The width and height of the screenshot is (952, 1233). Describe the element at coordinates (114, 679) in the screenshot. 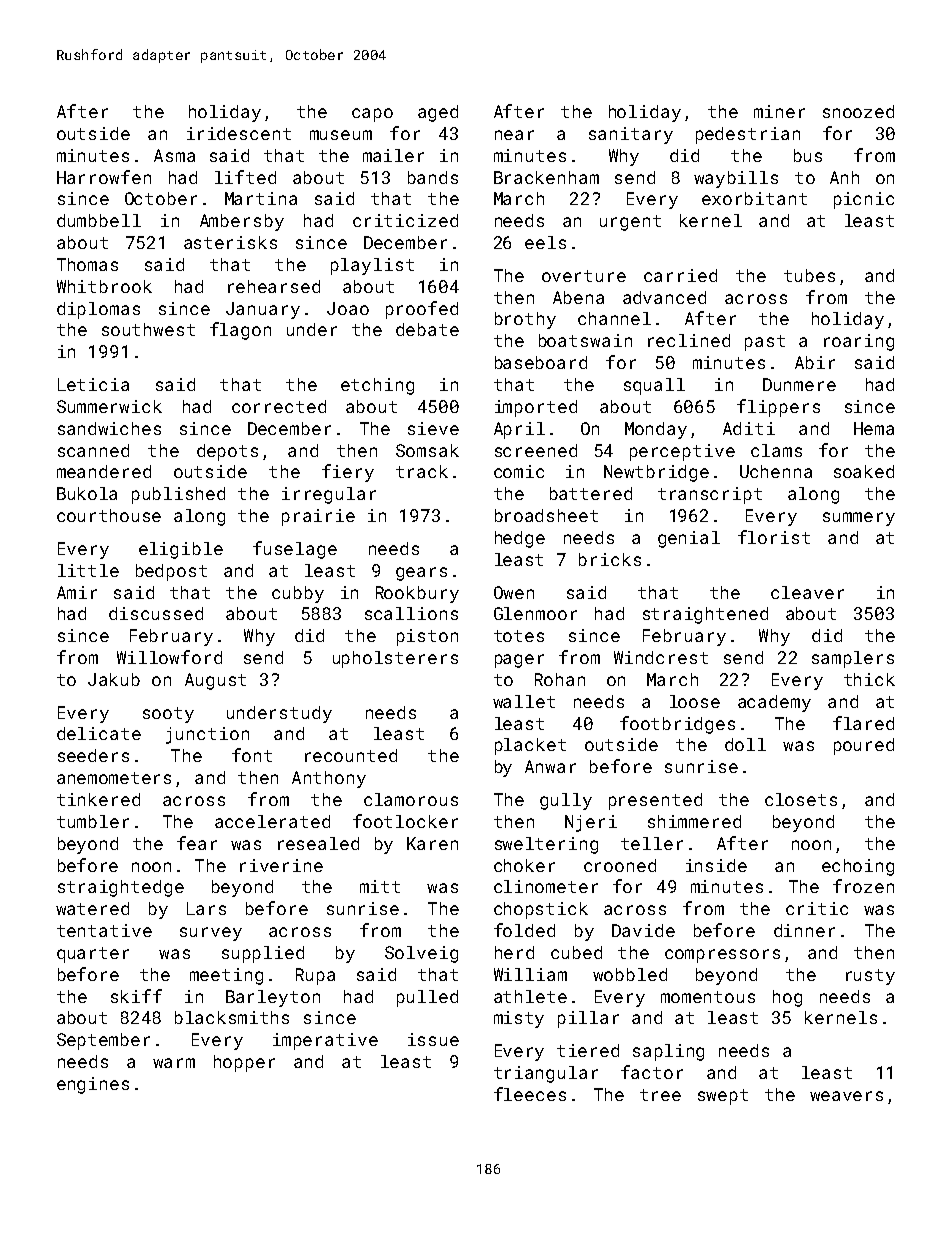

I see `Jakub` at that location.
